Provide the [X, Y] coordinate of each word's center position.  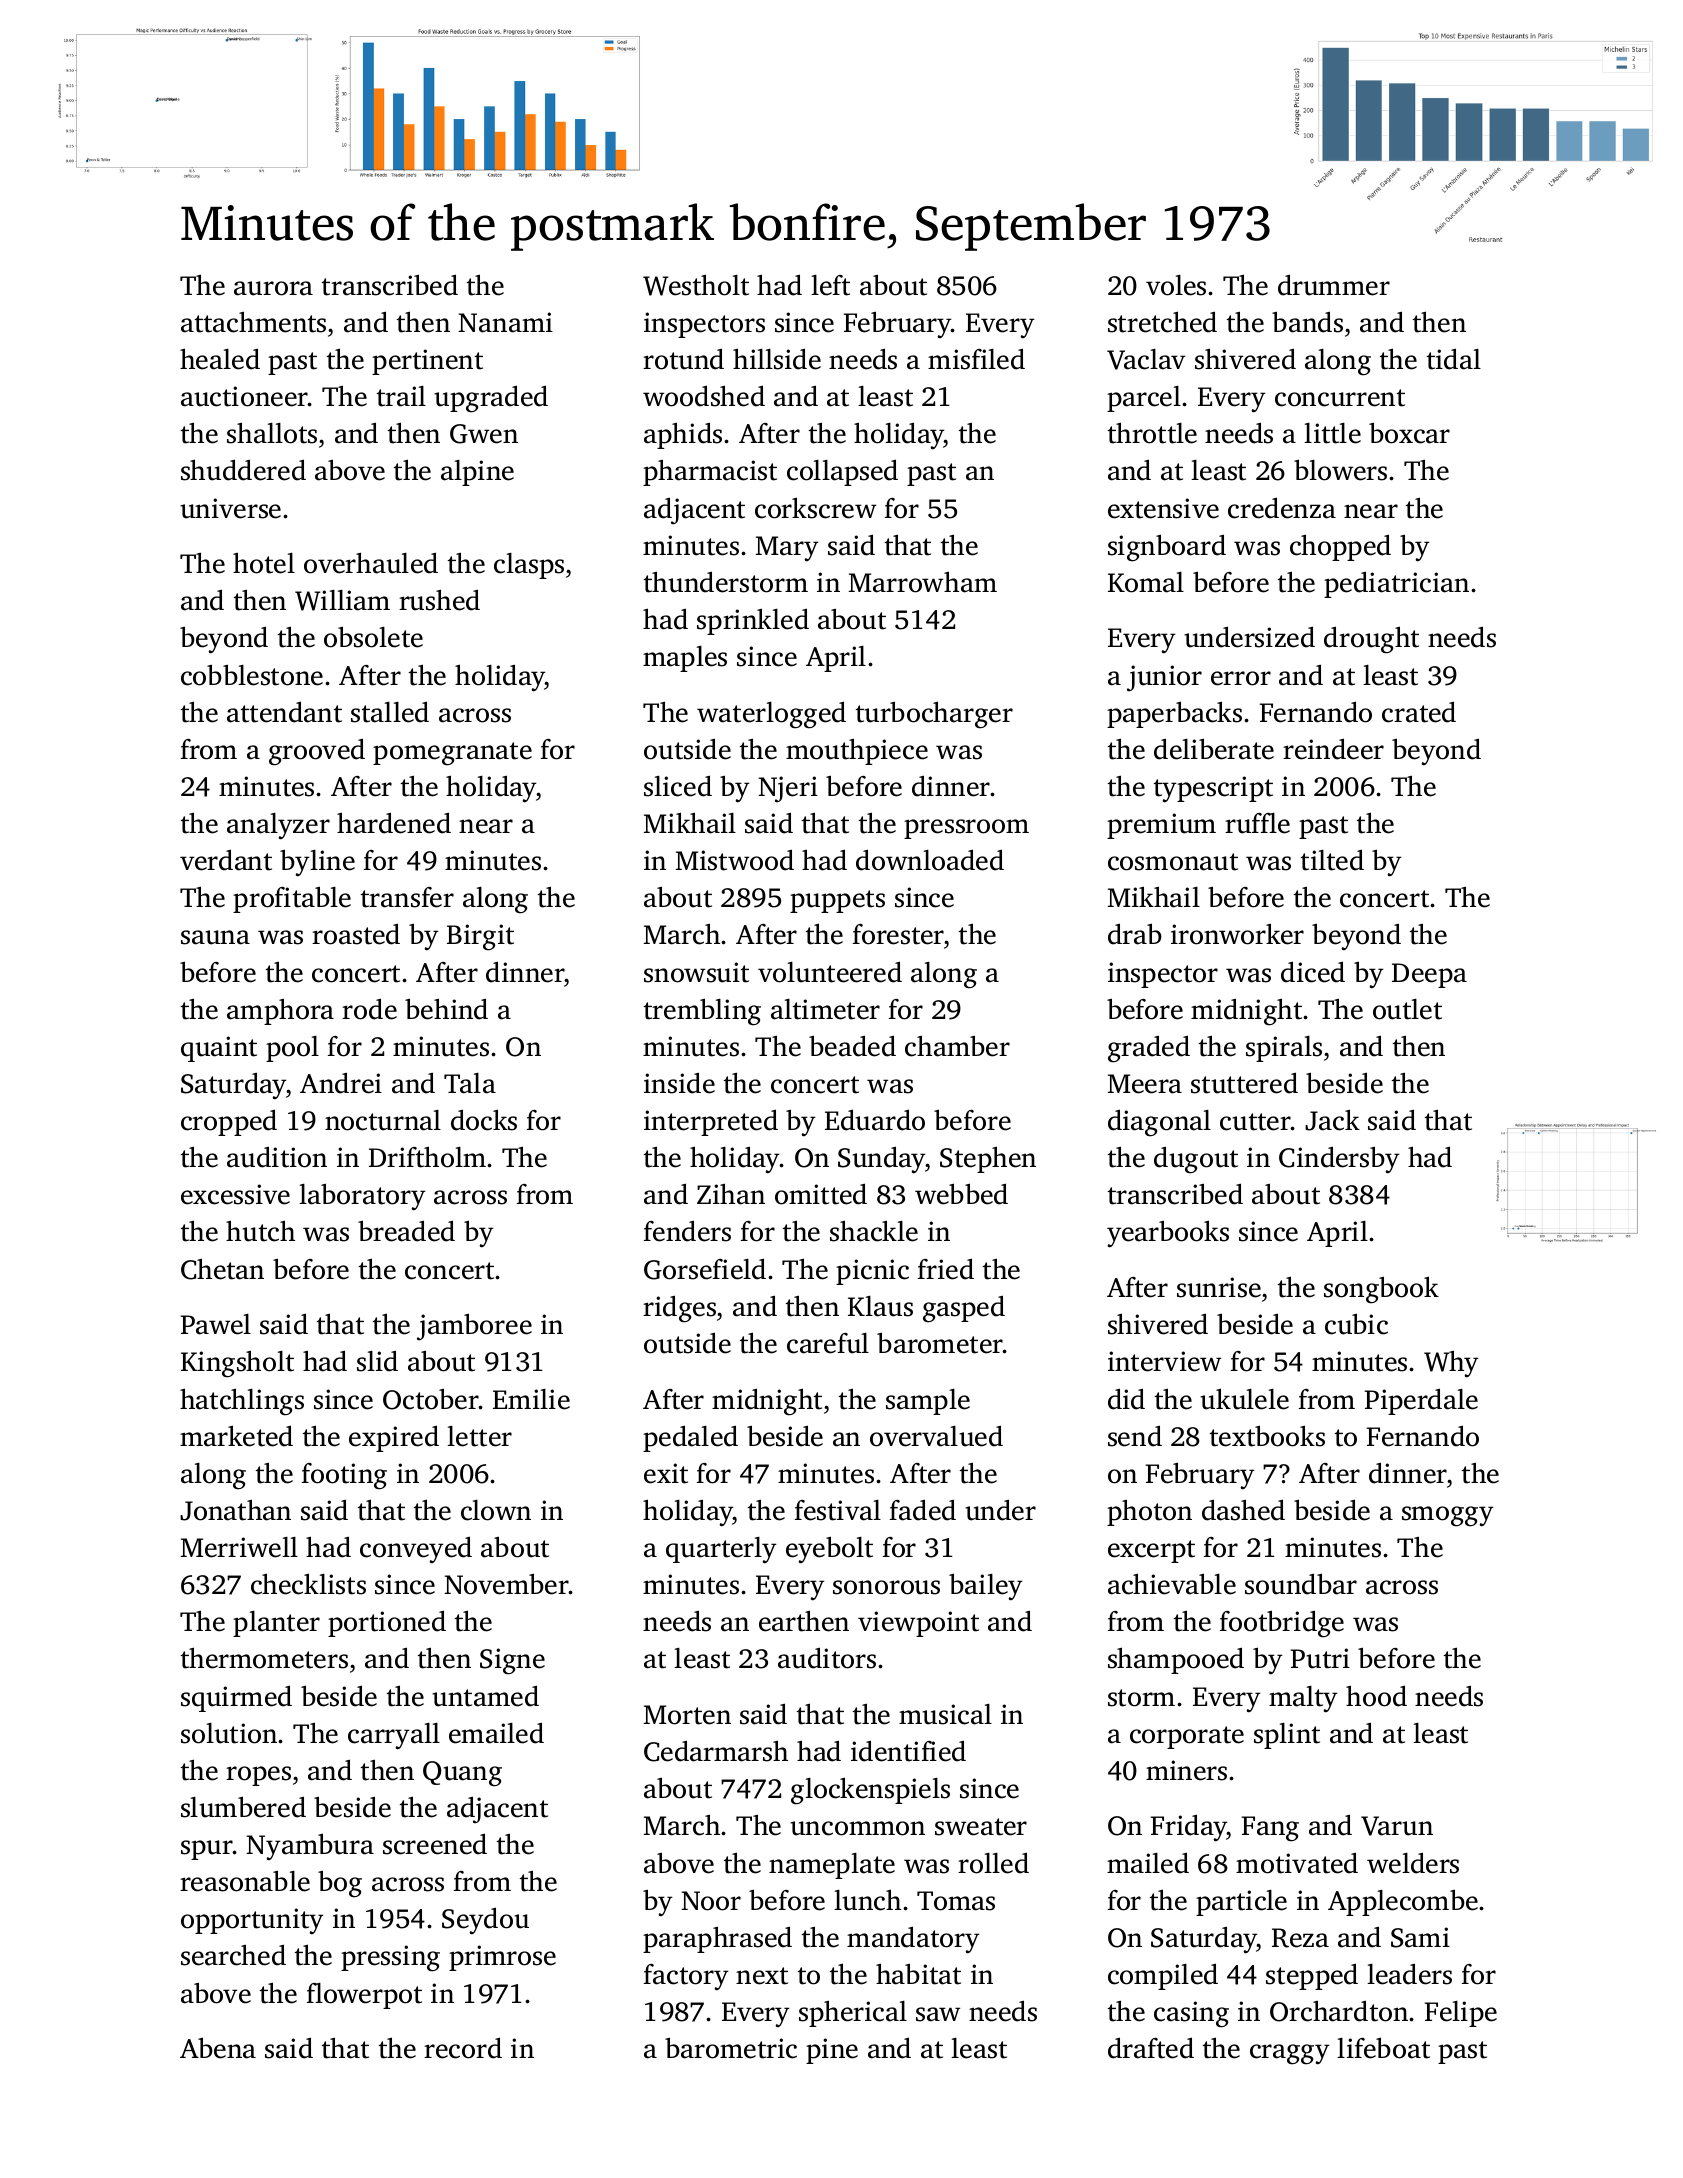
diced [1313, 972]
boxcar [1409, 433]
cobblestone [252, 675]
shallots [272, 433]
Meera [1145, 1084]
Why [1451, 1364]
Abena [218, 2048]
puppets [837, 901]
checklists [308, 1584]
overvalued [936, 1436]
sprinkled [753, 621]
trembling [702, 1012]
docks [484, 1120]
